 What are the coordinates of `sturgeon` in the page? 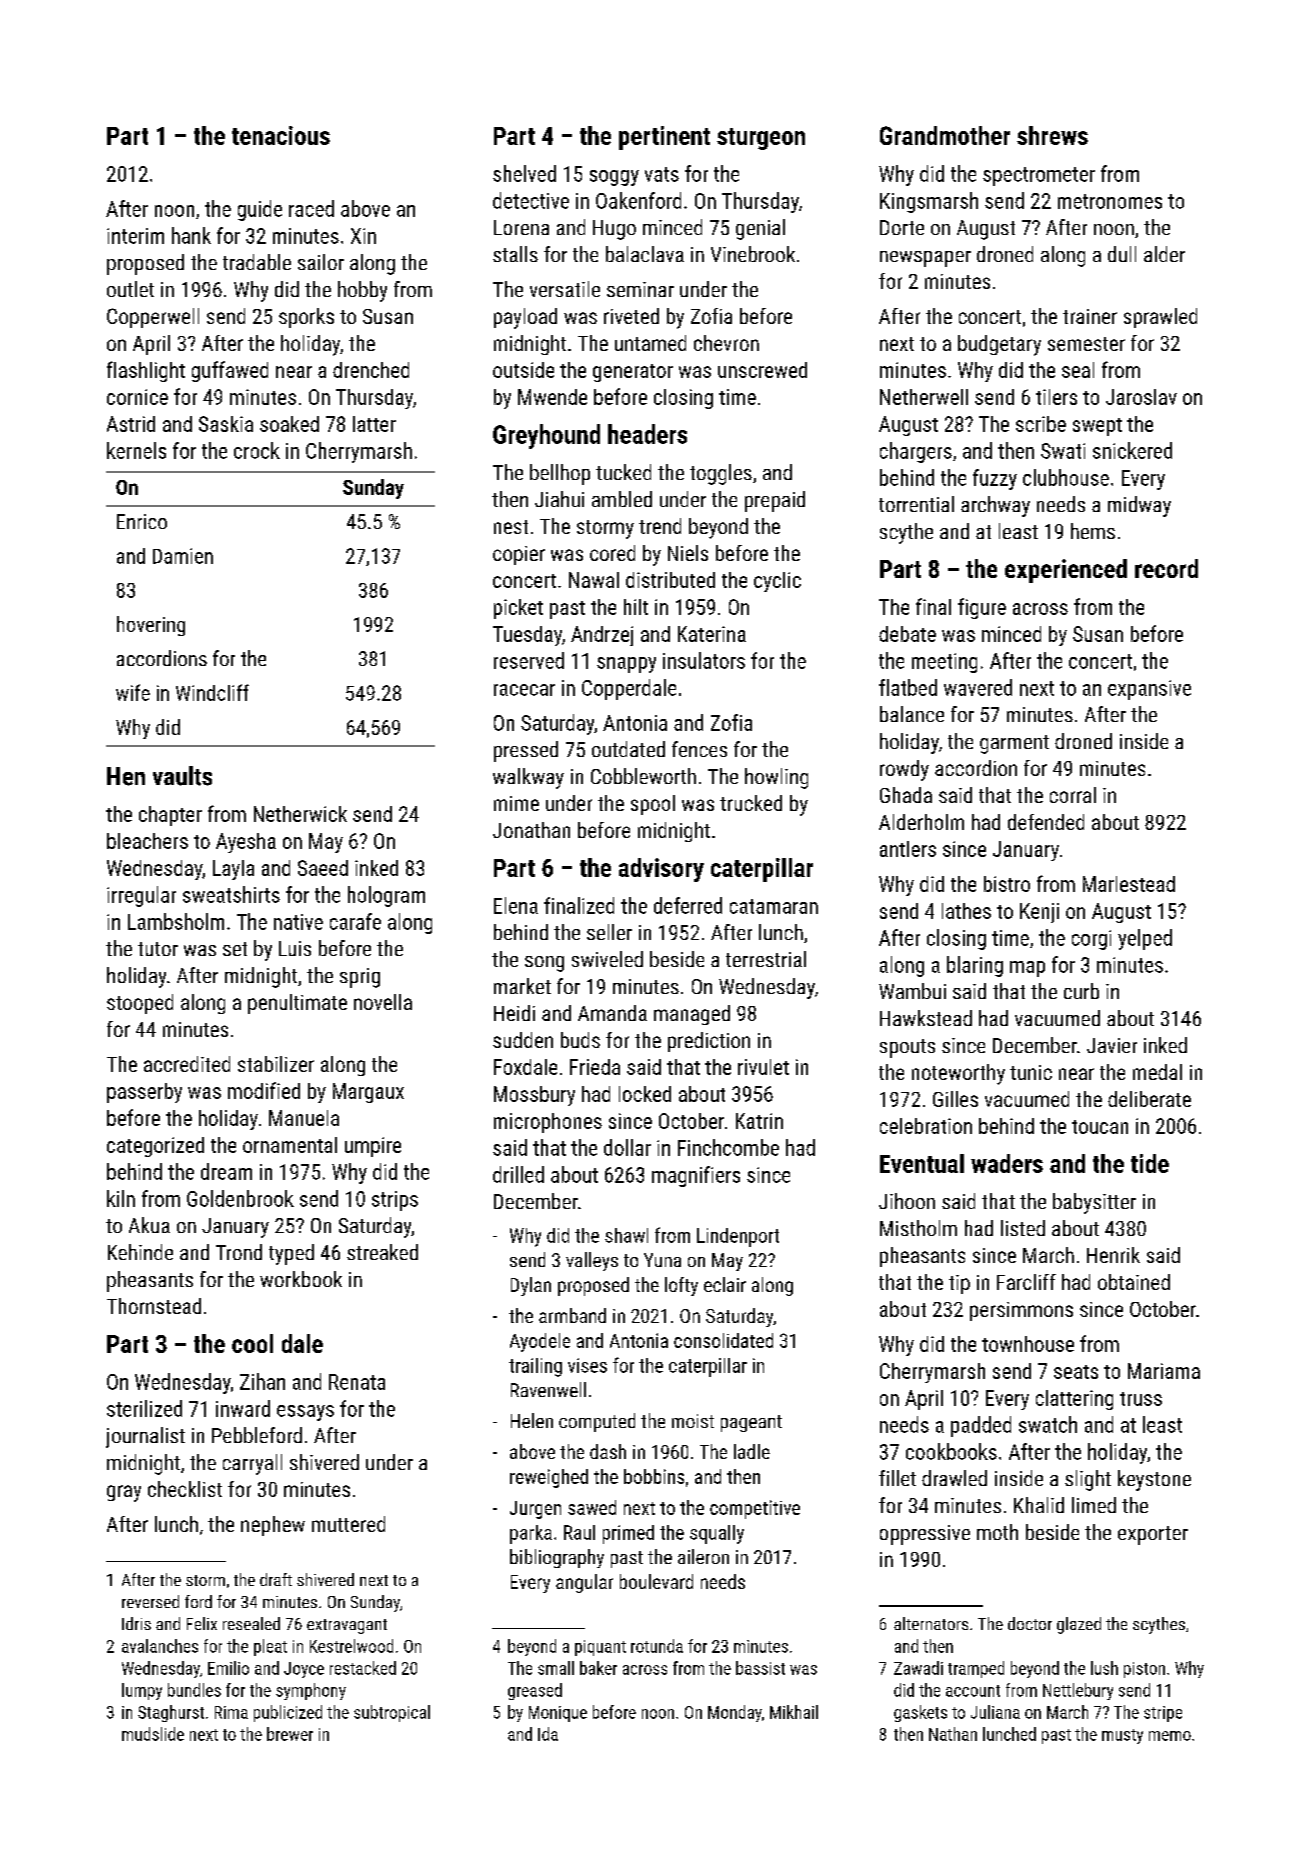 It's located at (761, 139).
